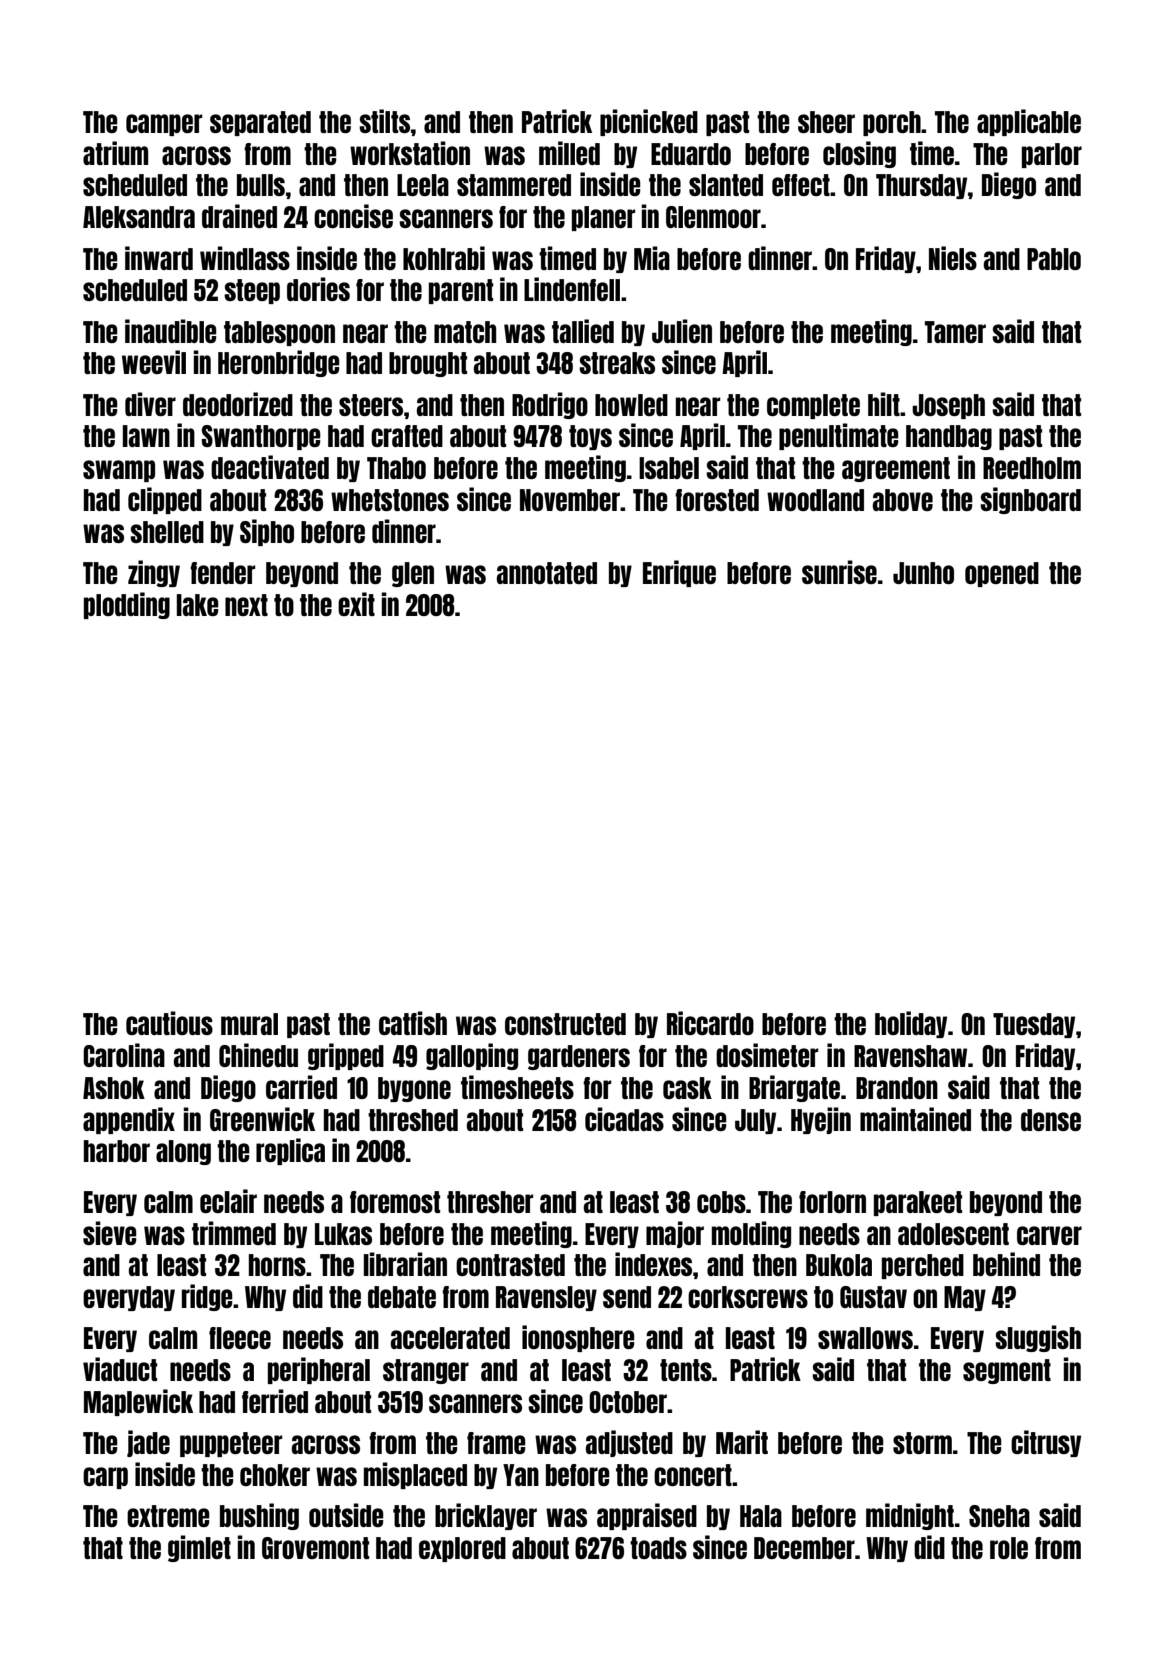  What do you see at coordinates (510, 1265) in the screenshot?
I see `contrasted` at bounding box center [510, 1265].
